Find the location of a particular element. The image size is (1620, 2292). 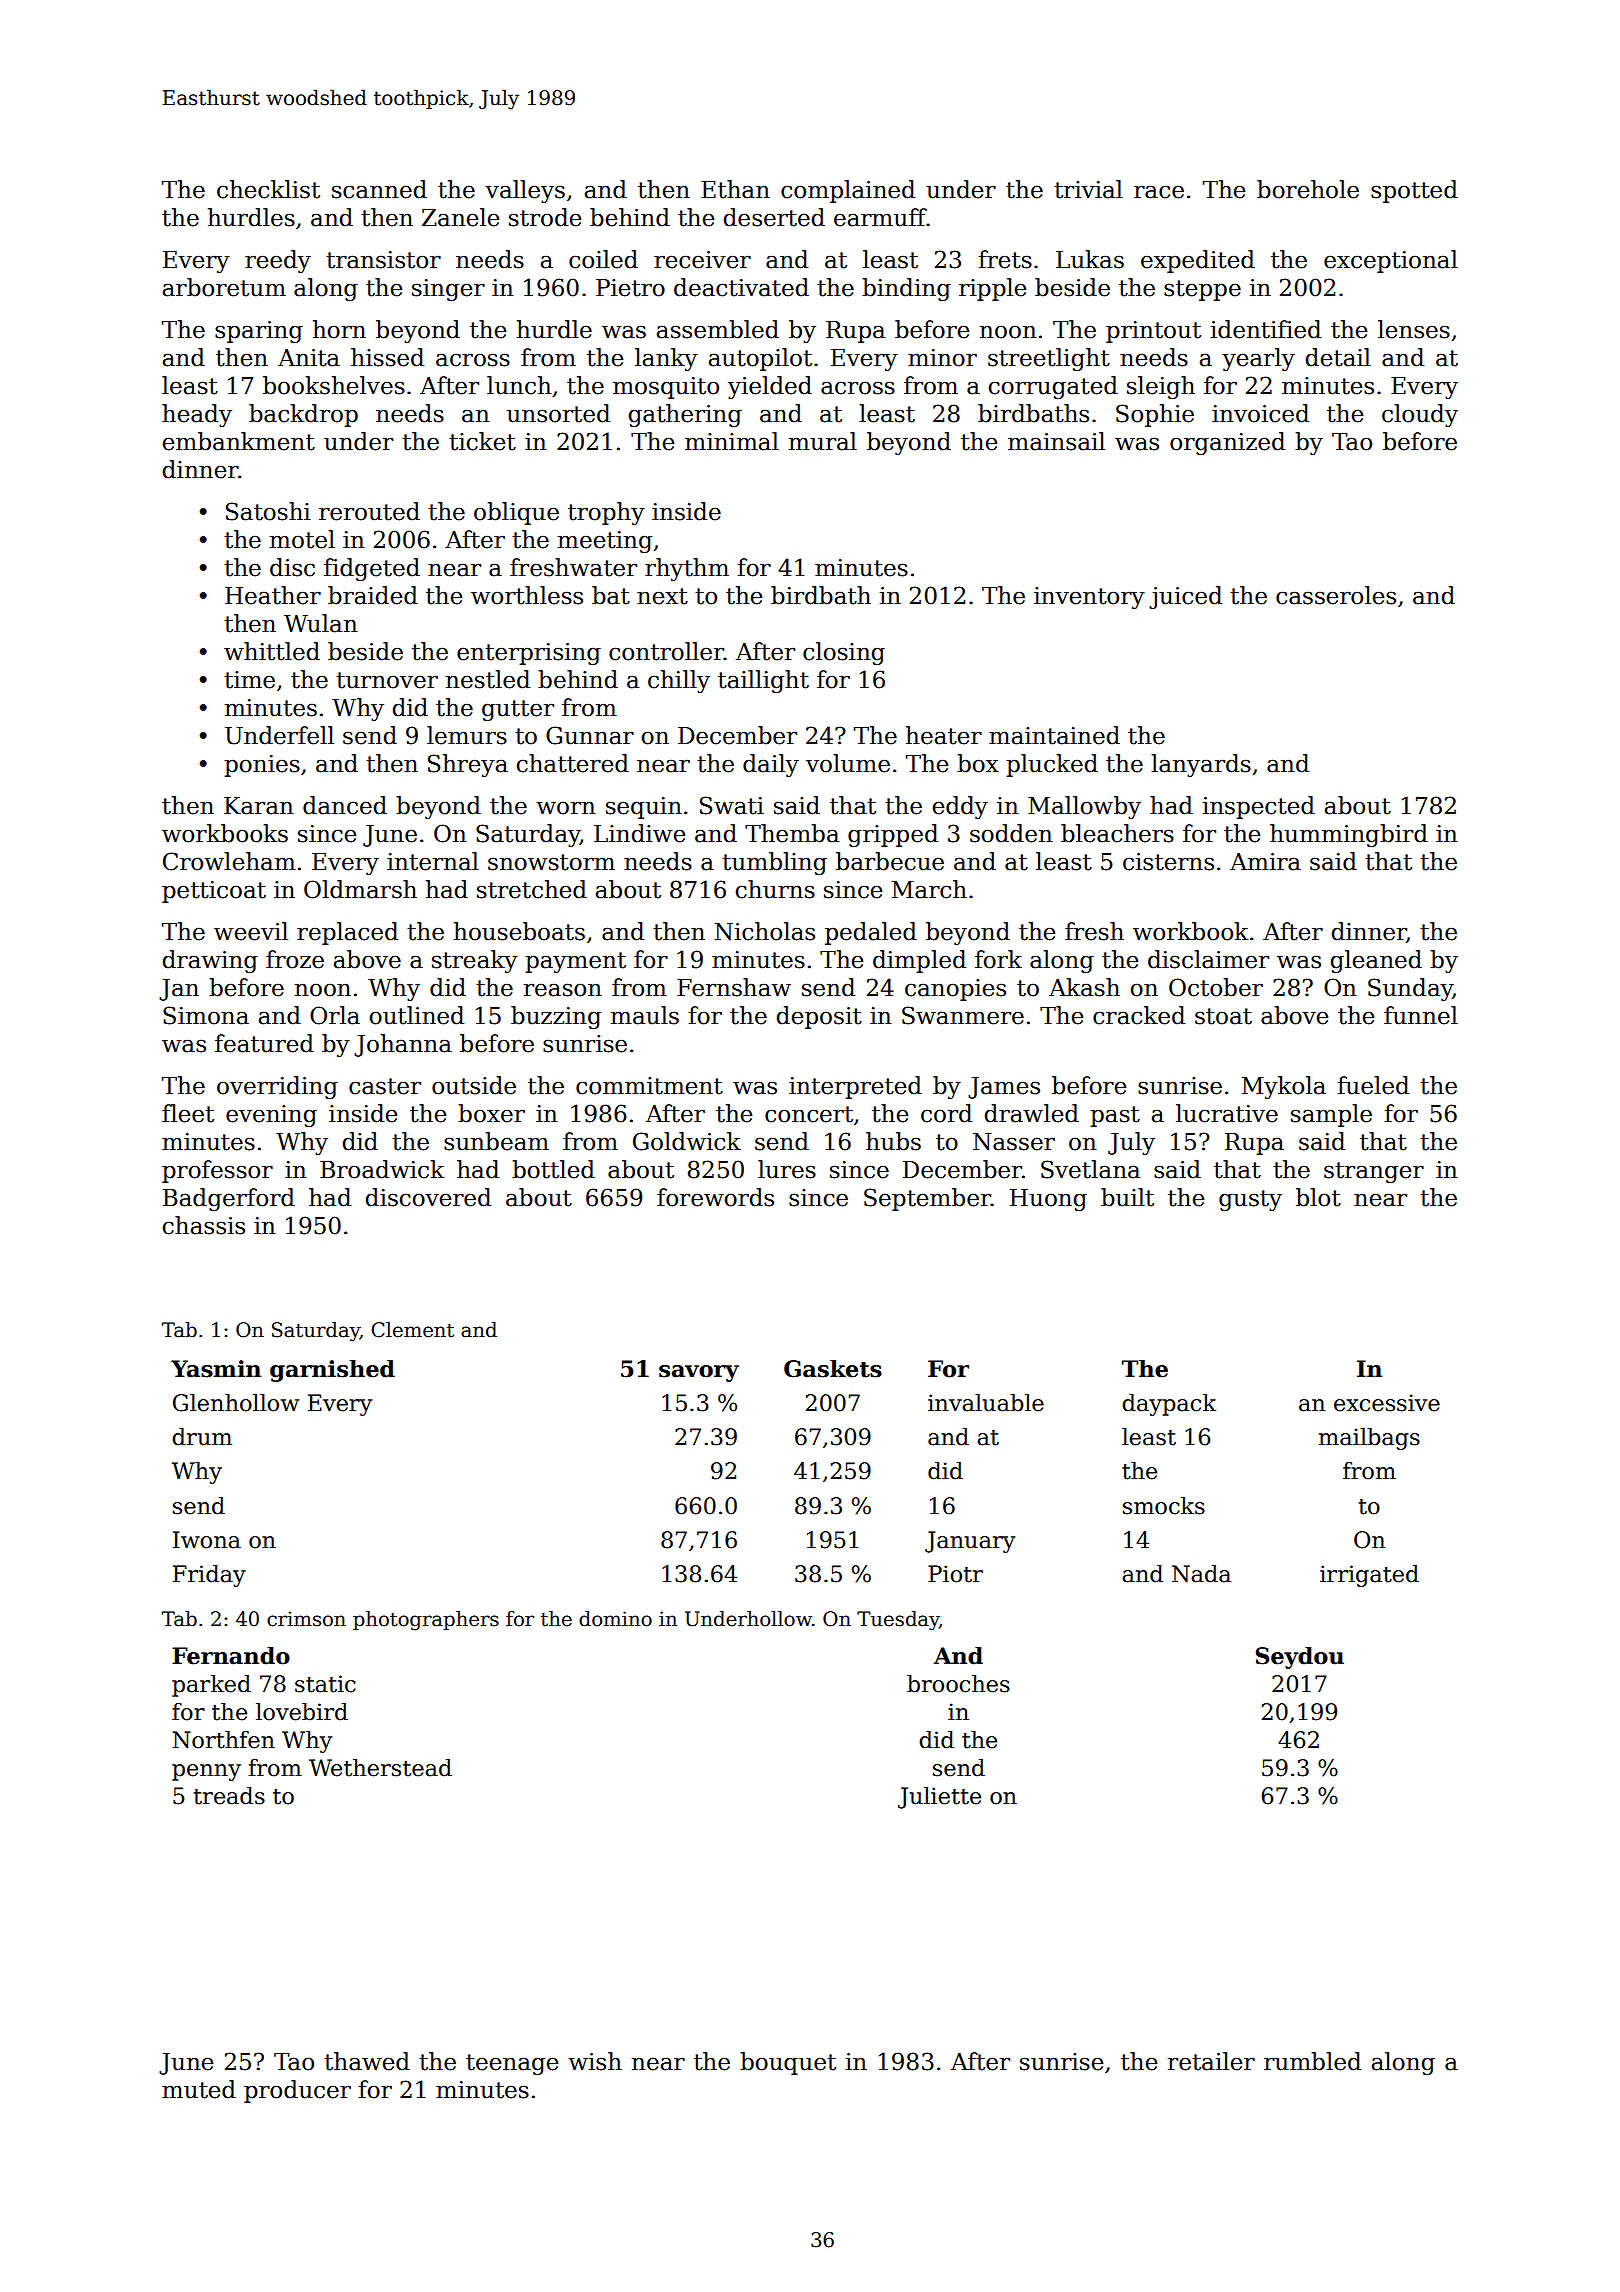

drum is located at coordinates (202, 1437).
